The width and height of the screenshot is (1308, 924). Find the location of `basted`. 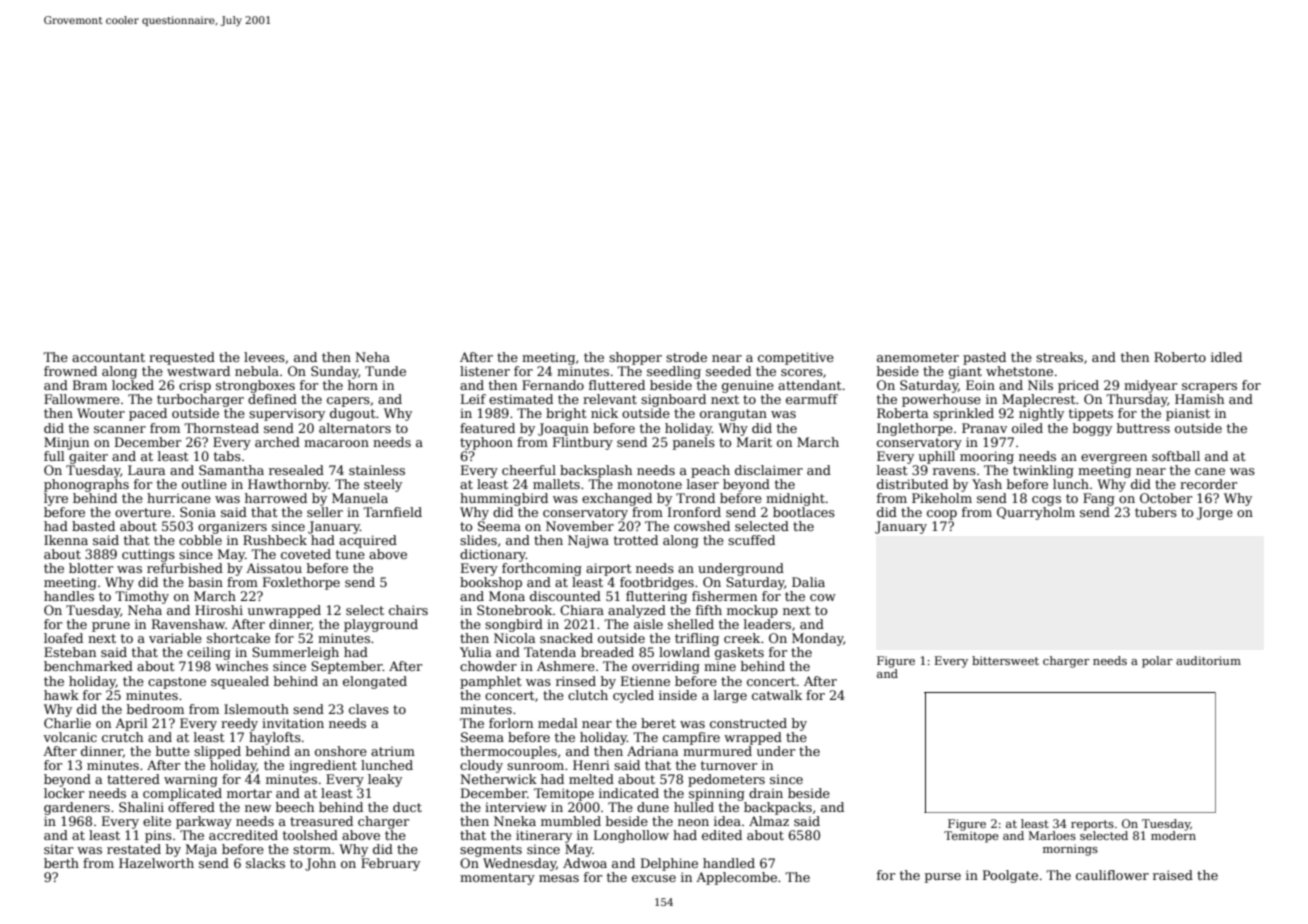

basted is located at coordinates (93, 526).
